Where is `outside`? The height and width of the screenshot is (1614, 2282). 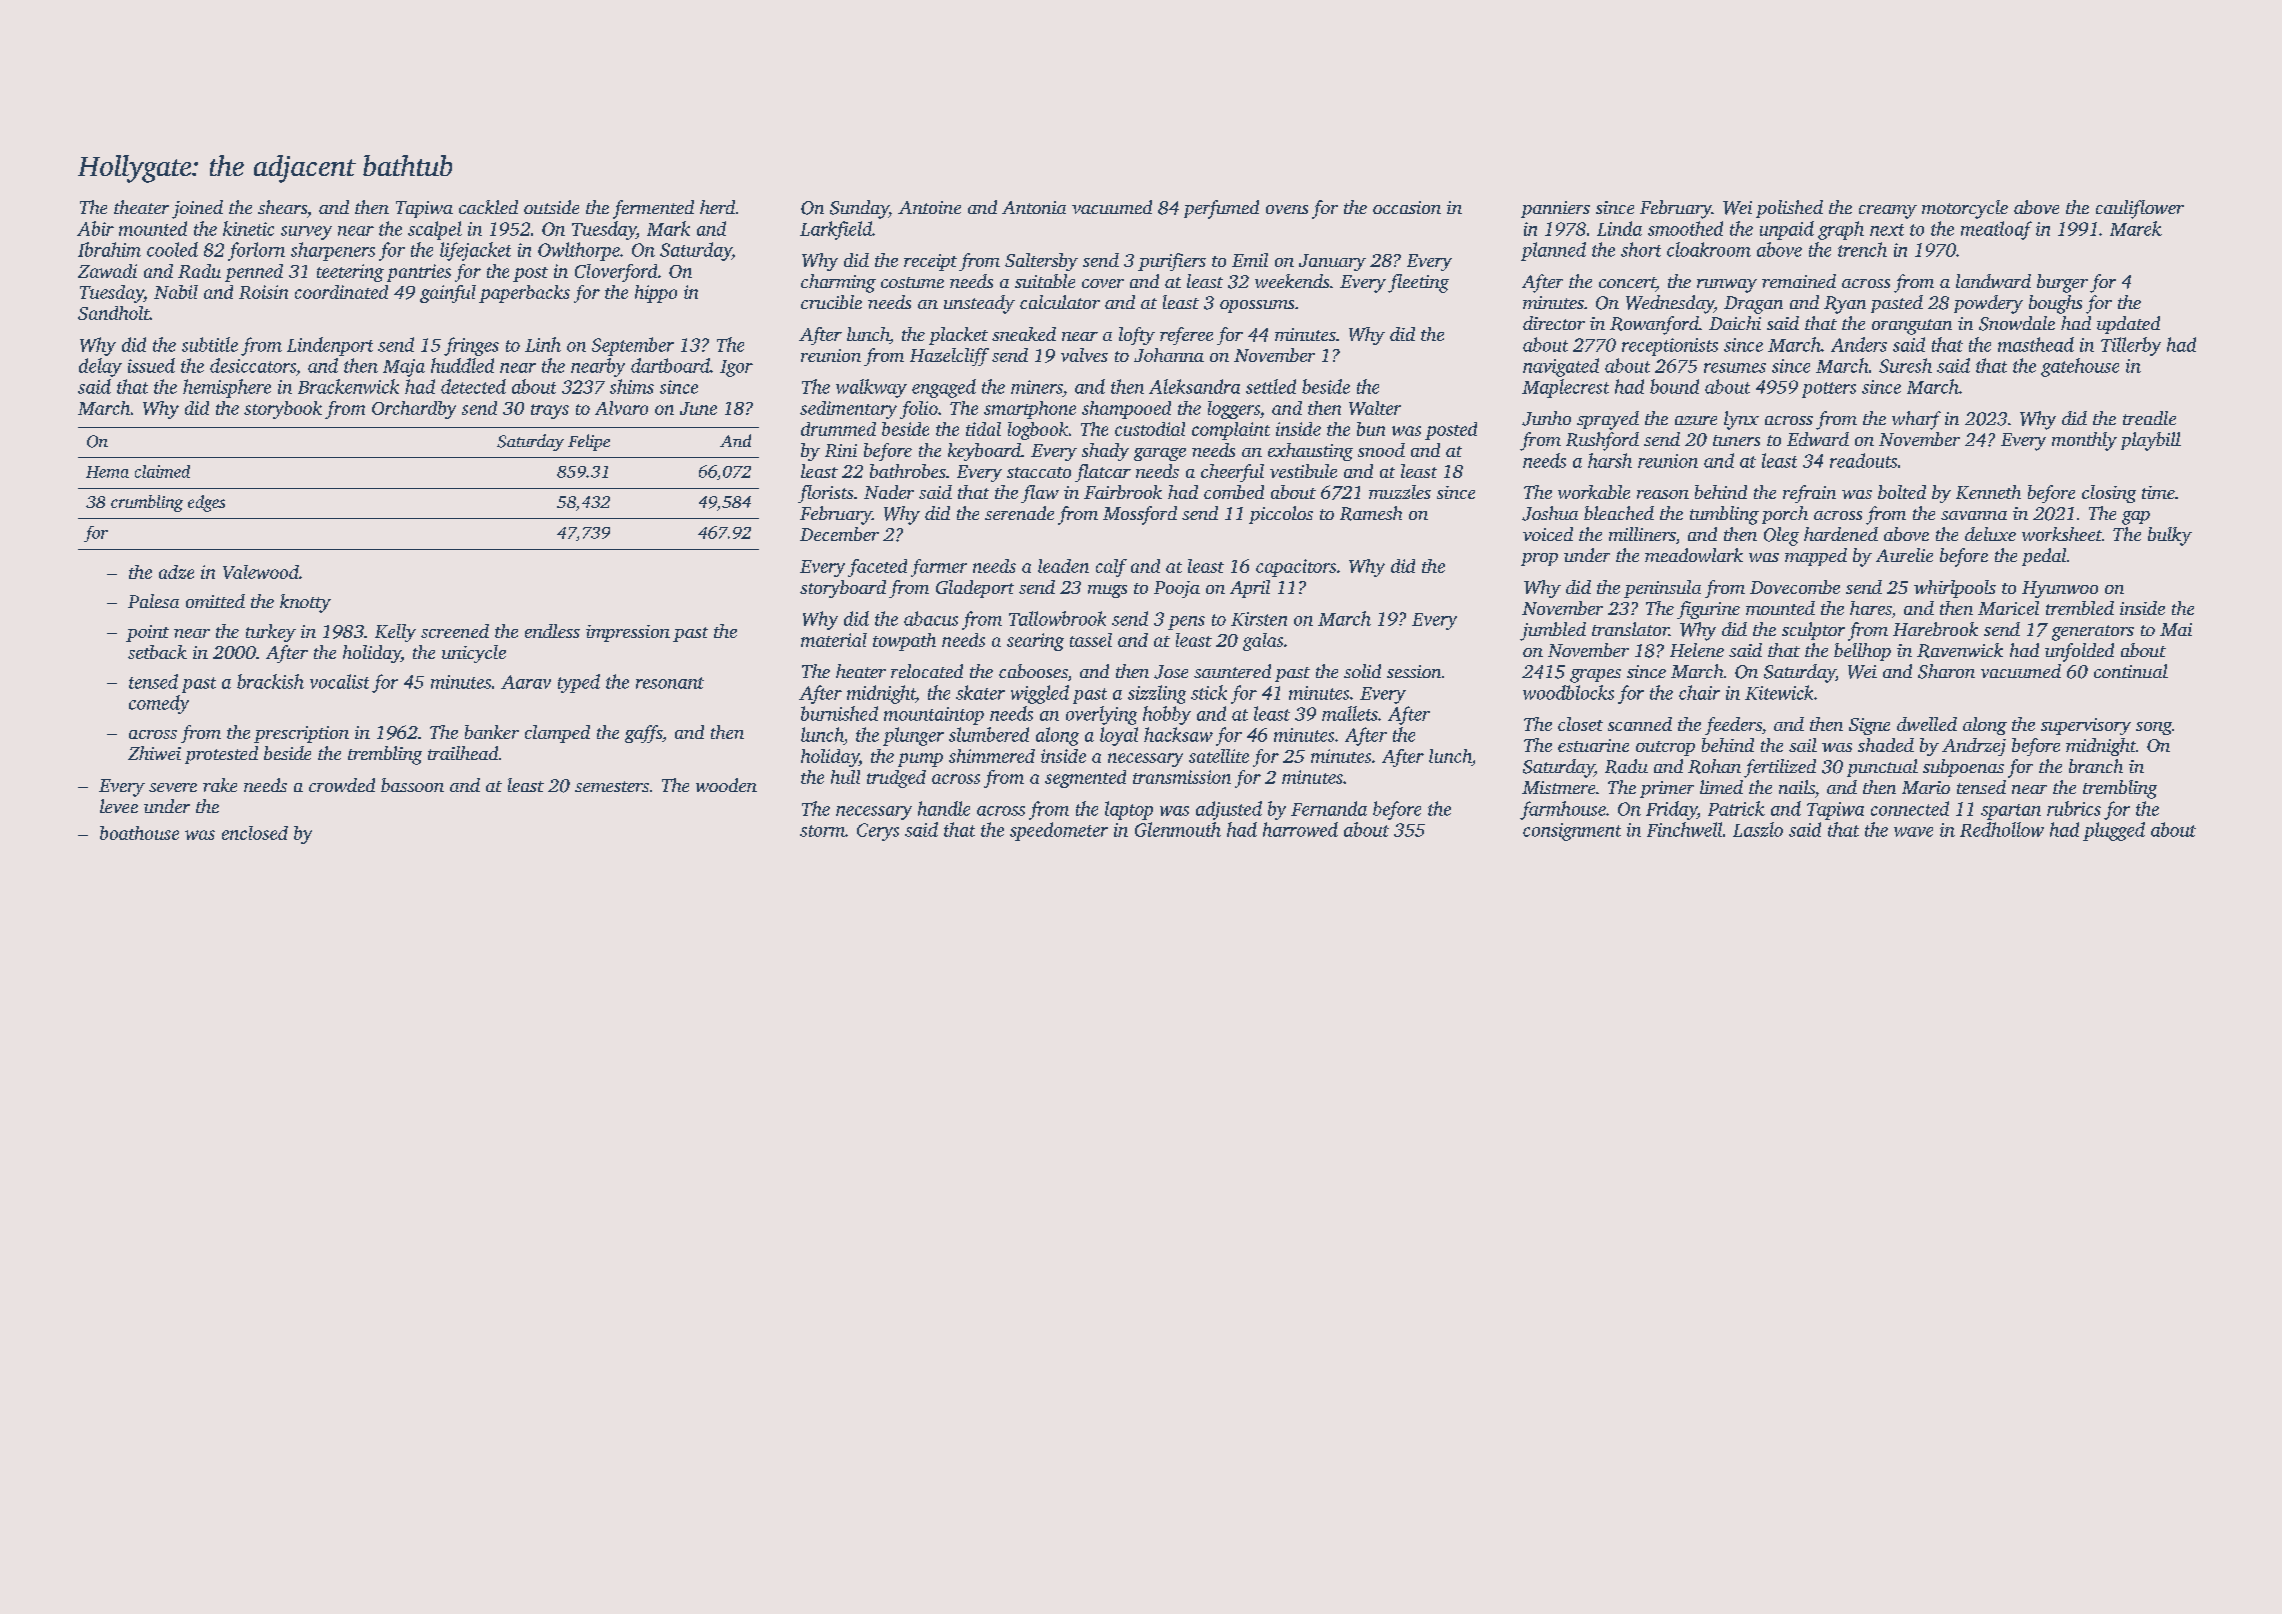 outside is located at coordinates (551, 207).
